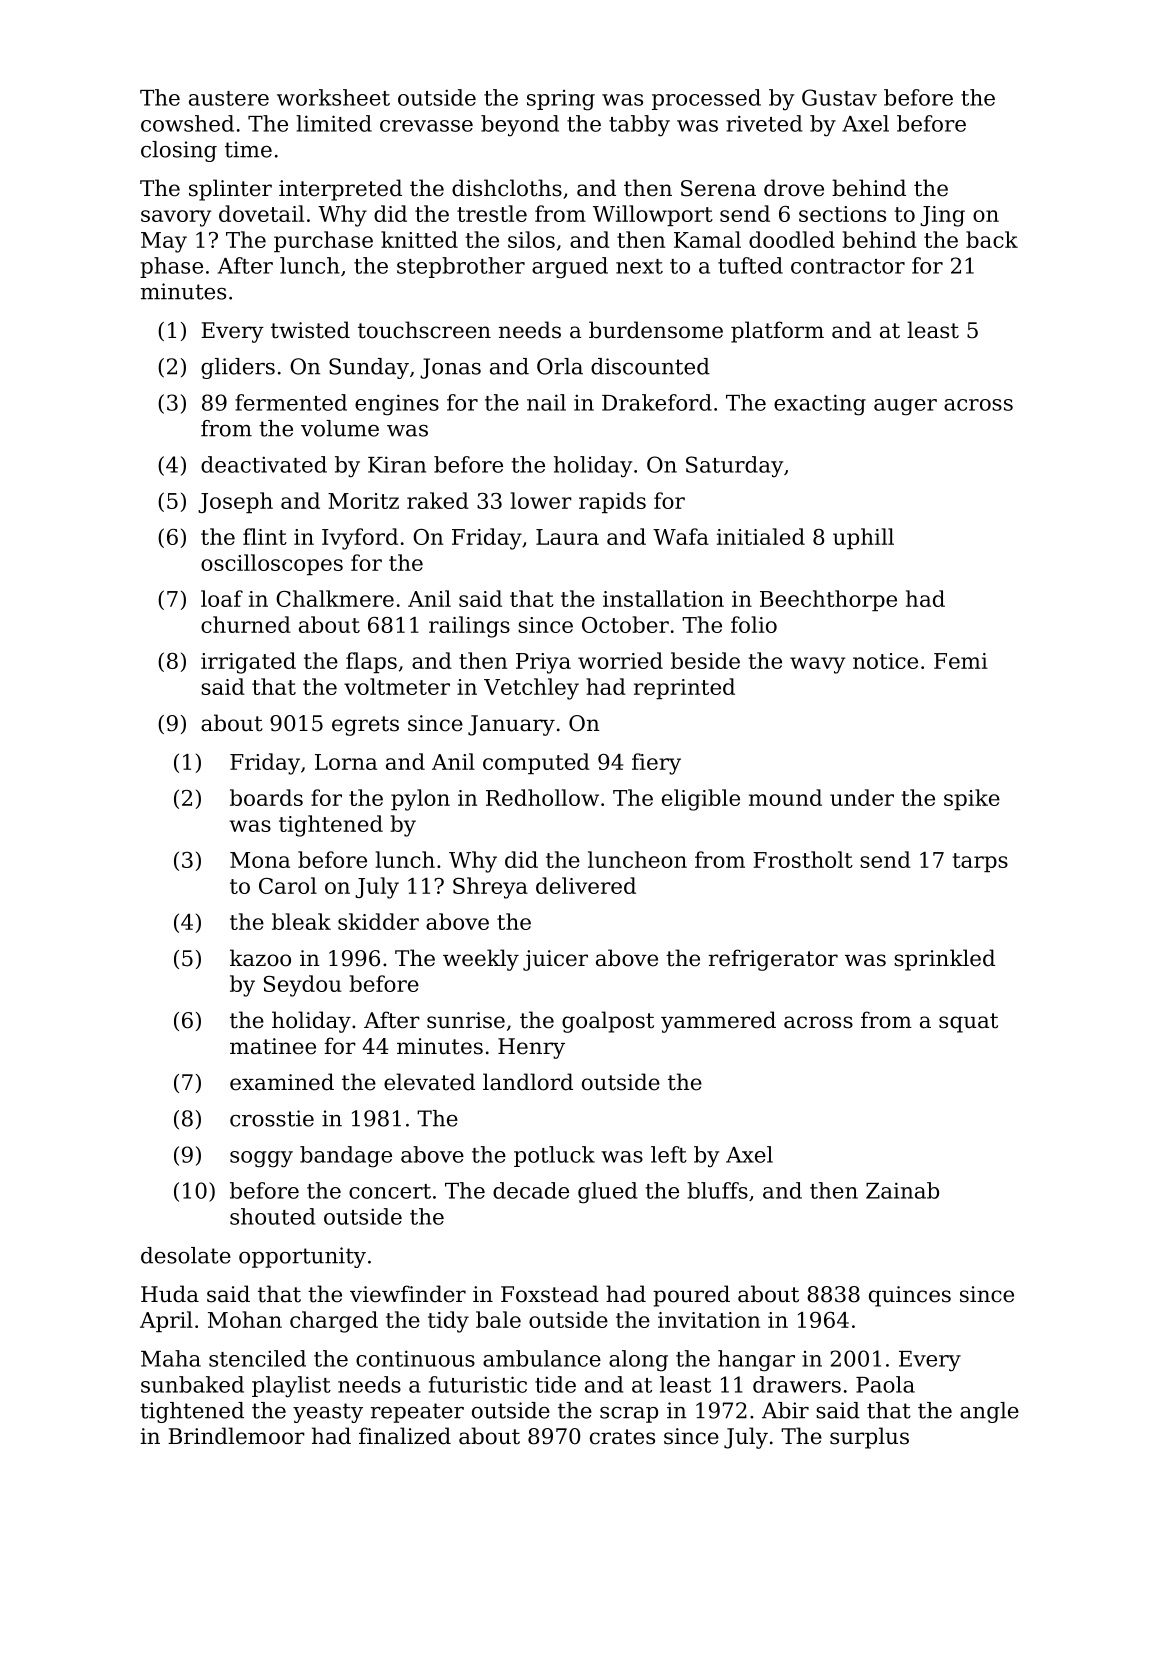  What do you see at coordinates (340, 190) in the screenshot?
I see `interpreted` at bounding box center [340, 190].
